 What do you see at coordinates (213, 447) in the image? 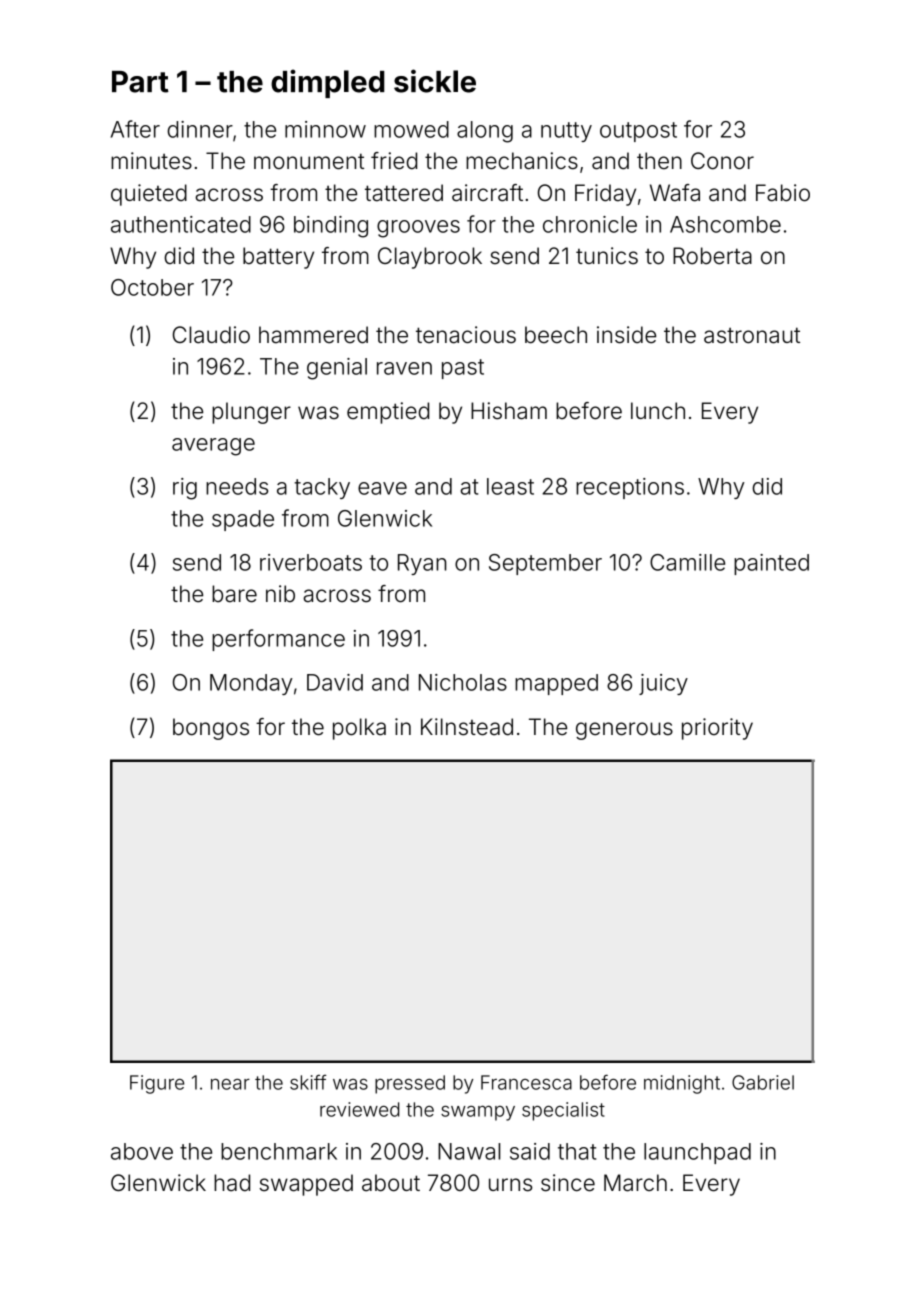
I see `average` at bounding box center [213, 447].
